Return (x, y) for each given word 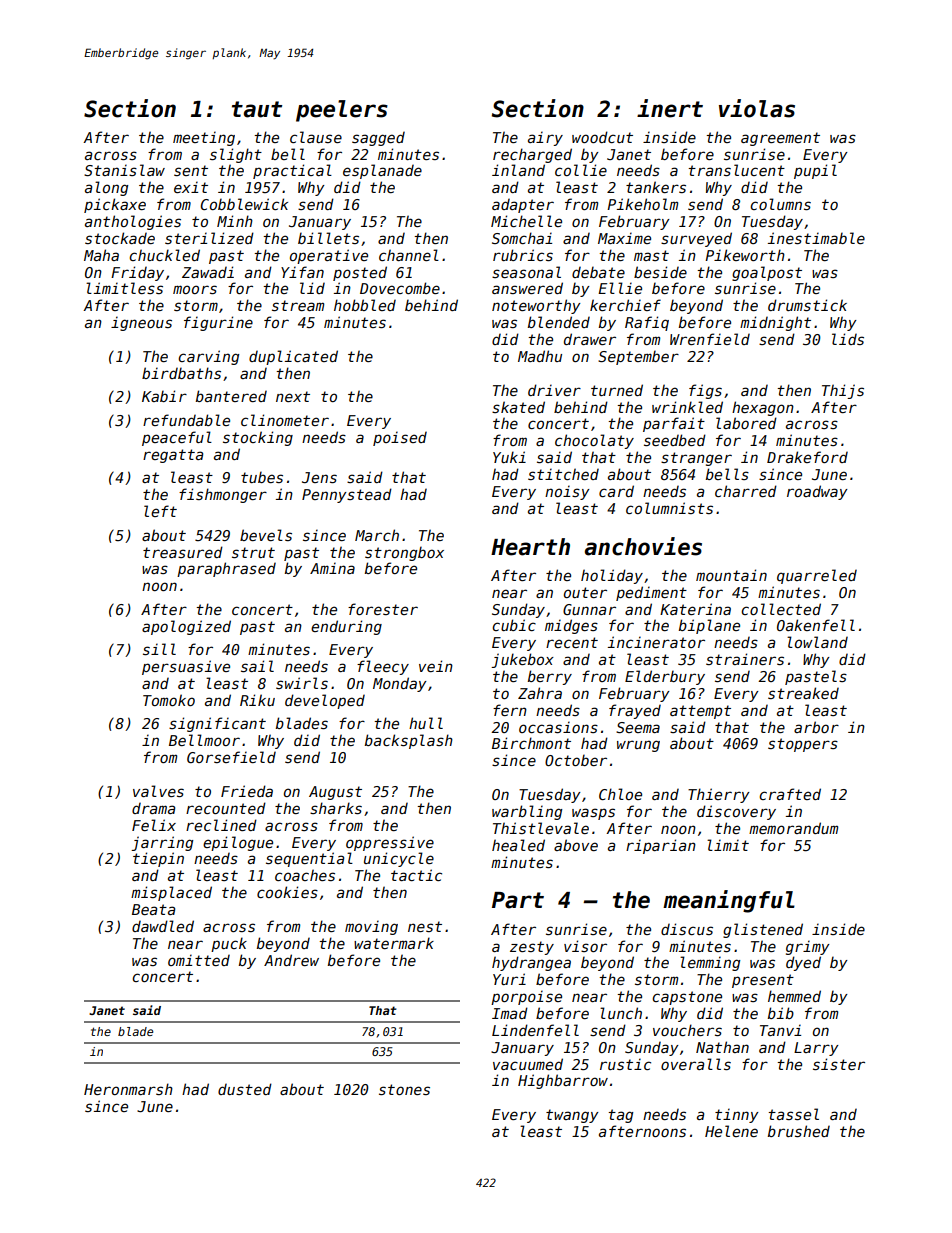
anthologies (133, 222)
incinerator (656, 642)
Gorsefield (231, 757)
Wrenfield (710, 339)
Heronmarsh (128, 1089)
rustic (625, 1064)
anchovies (643, 546)
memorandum (793, 828)
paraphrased (226, 569)
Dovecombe (400, 288)
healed (518, 845)
